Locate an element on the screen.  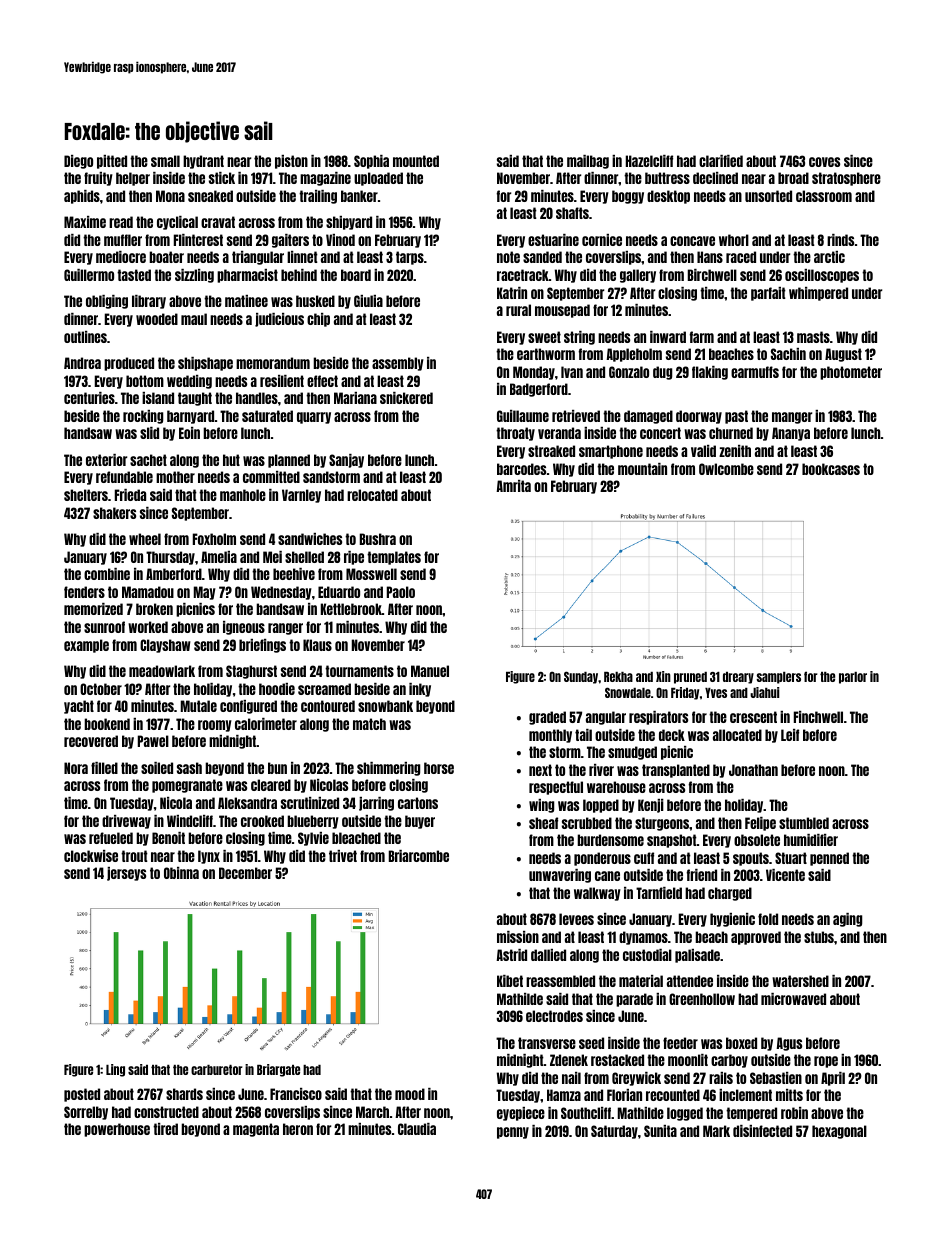
centuries is located at coordinates (89, 398).
